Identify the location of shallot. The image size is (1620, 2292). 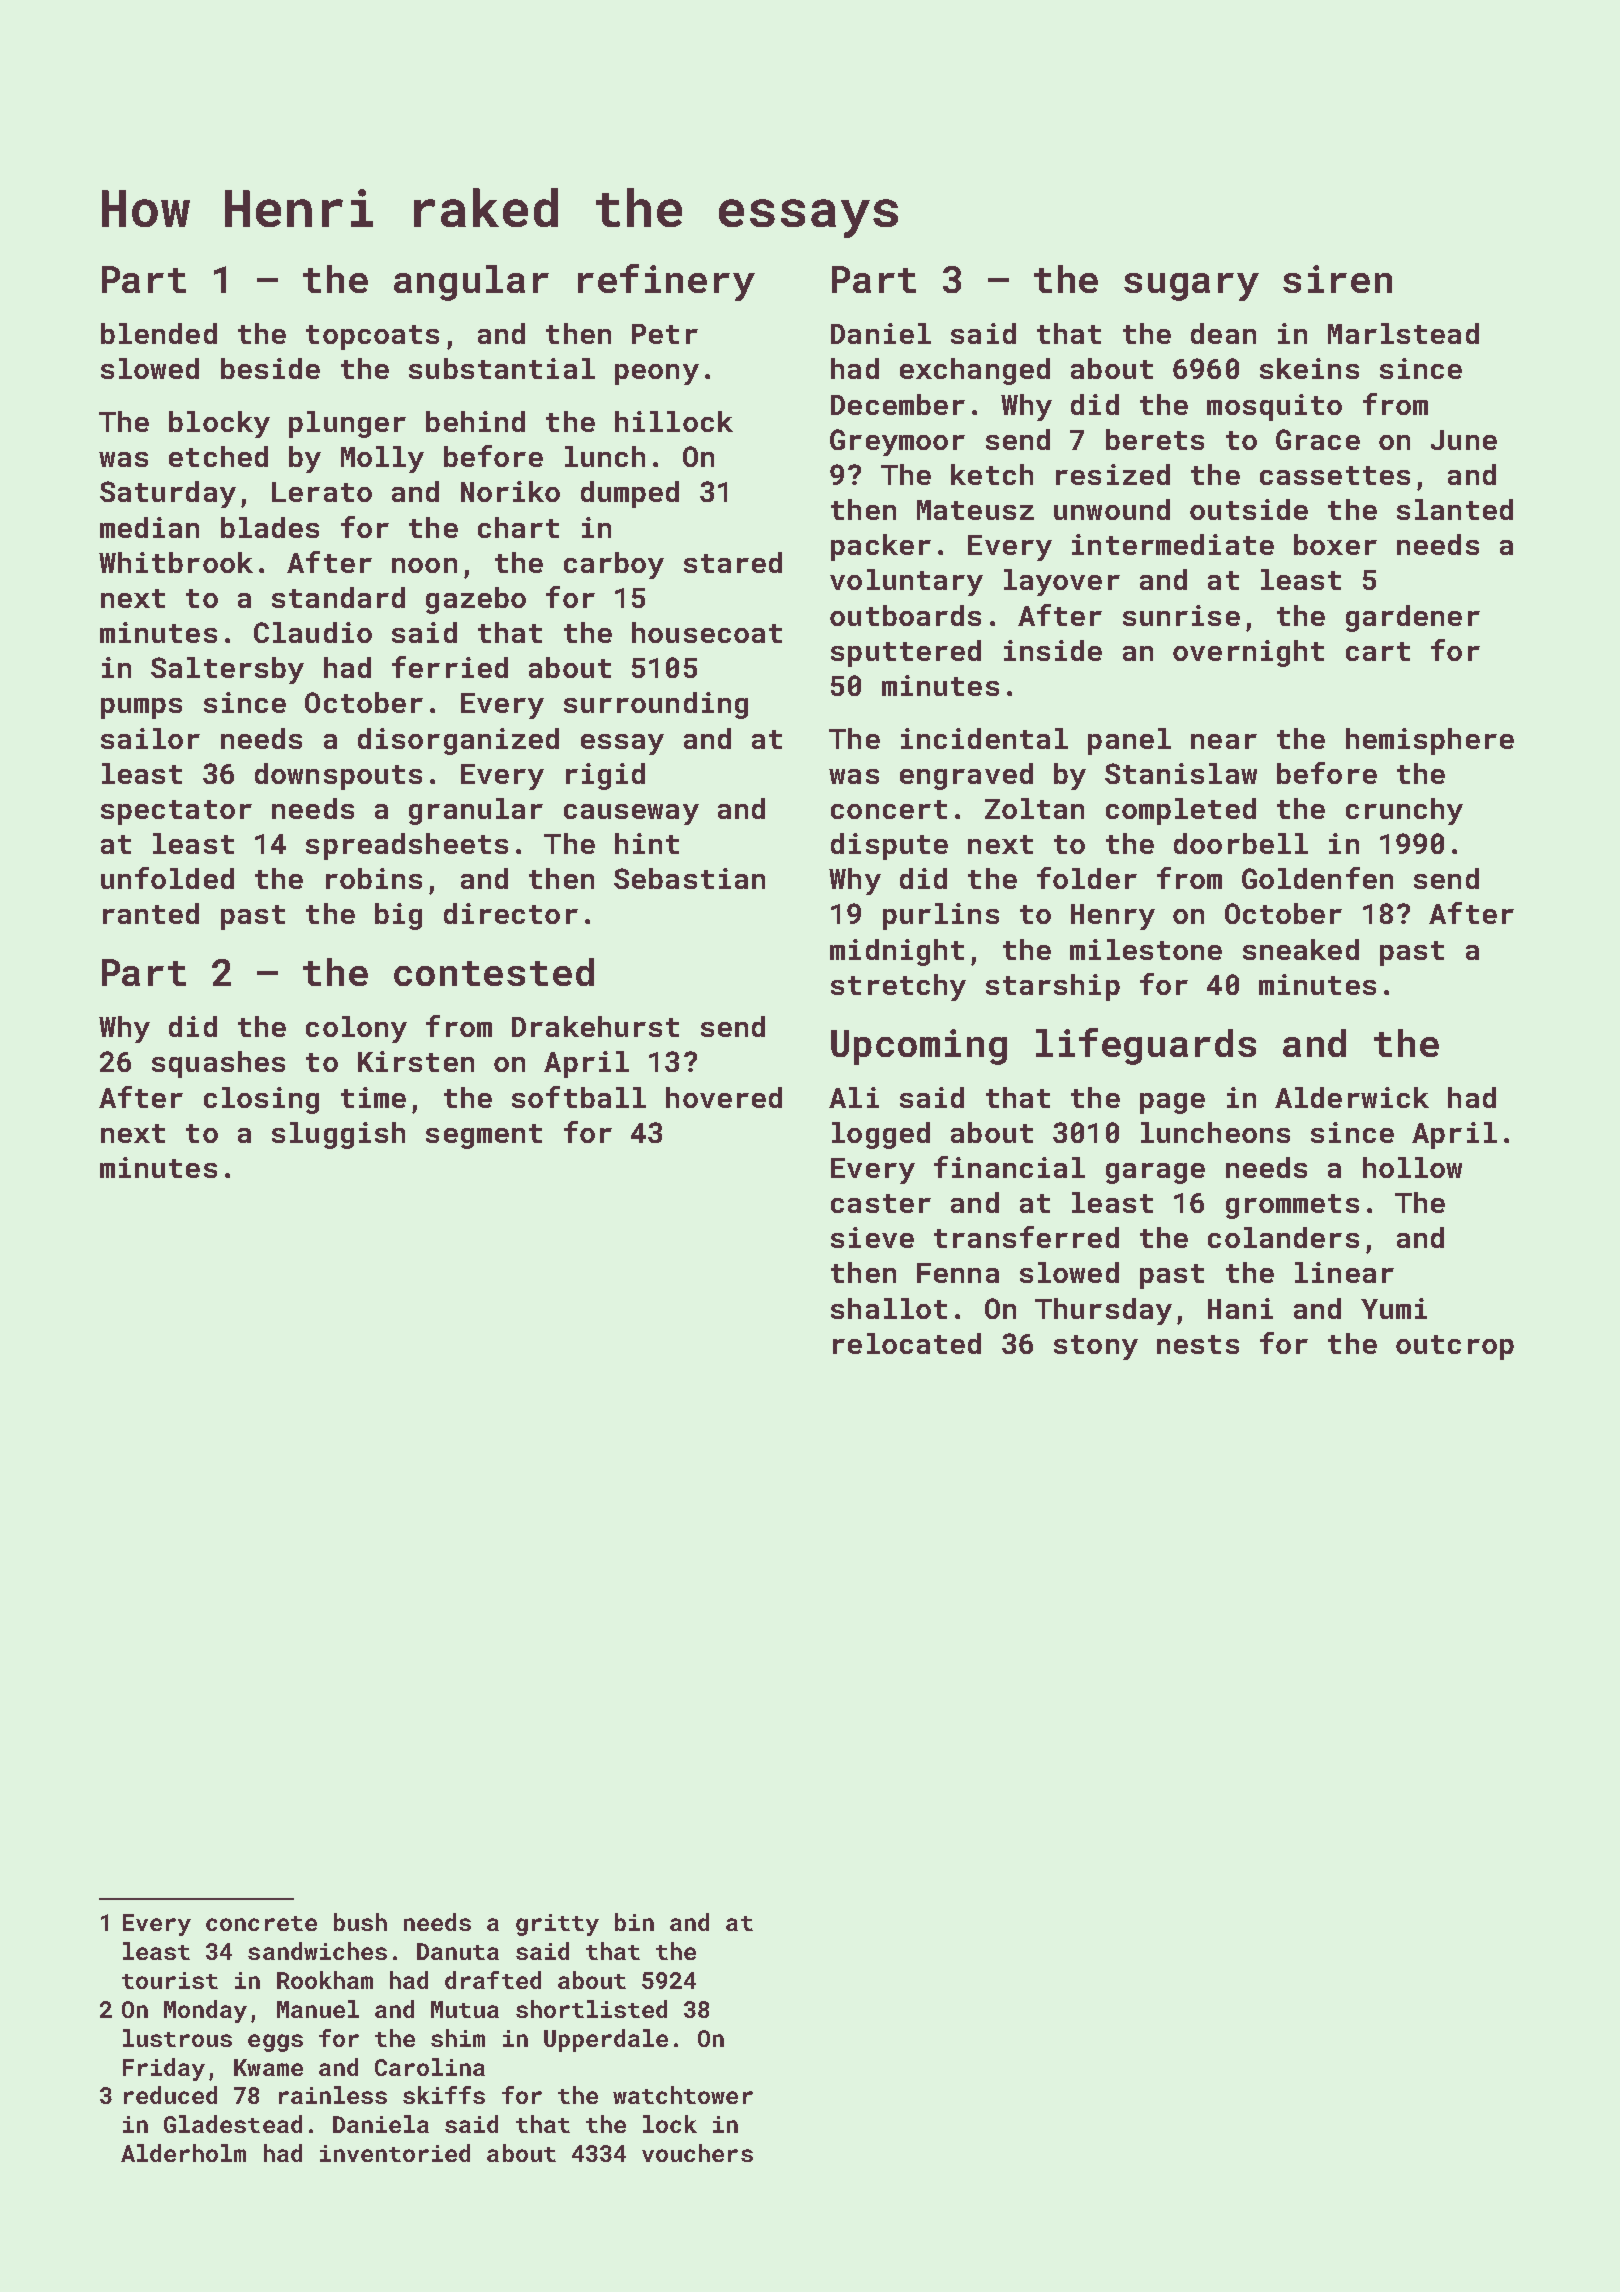
(889, 1308).
